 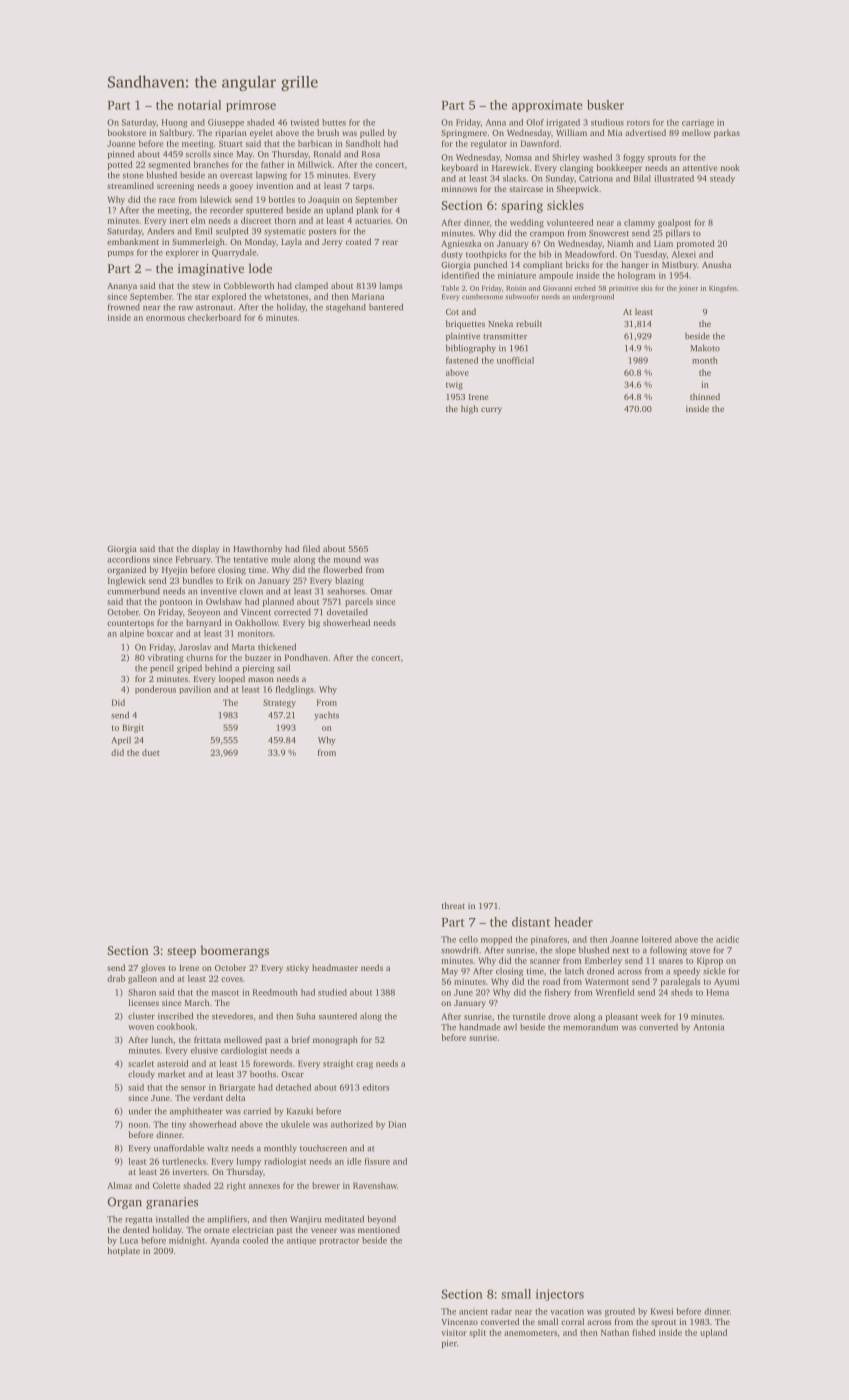 What do you see at coordinates (605, 105) in the document?
I see `busker` at bounding box center [605, 105].
